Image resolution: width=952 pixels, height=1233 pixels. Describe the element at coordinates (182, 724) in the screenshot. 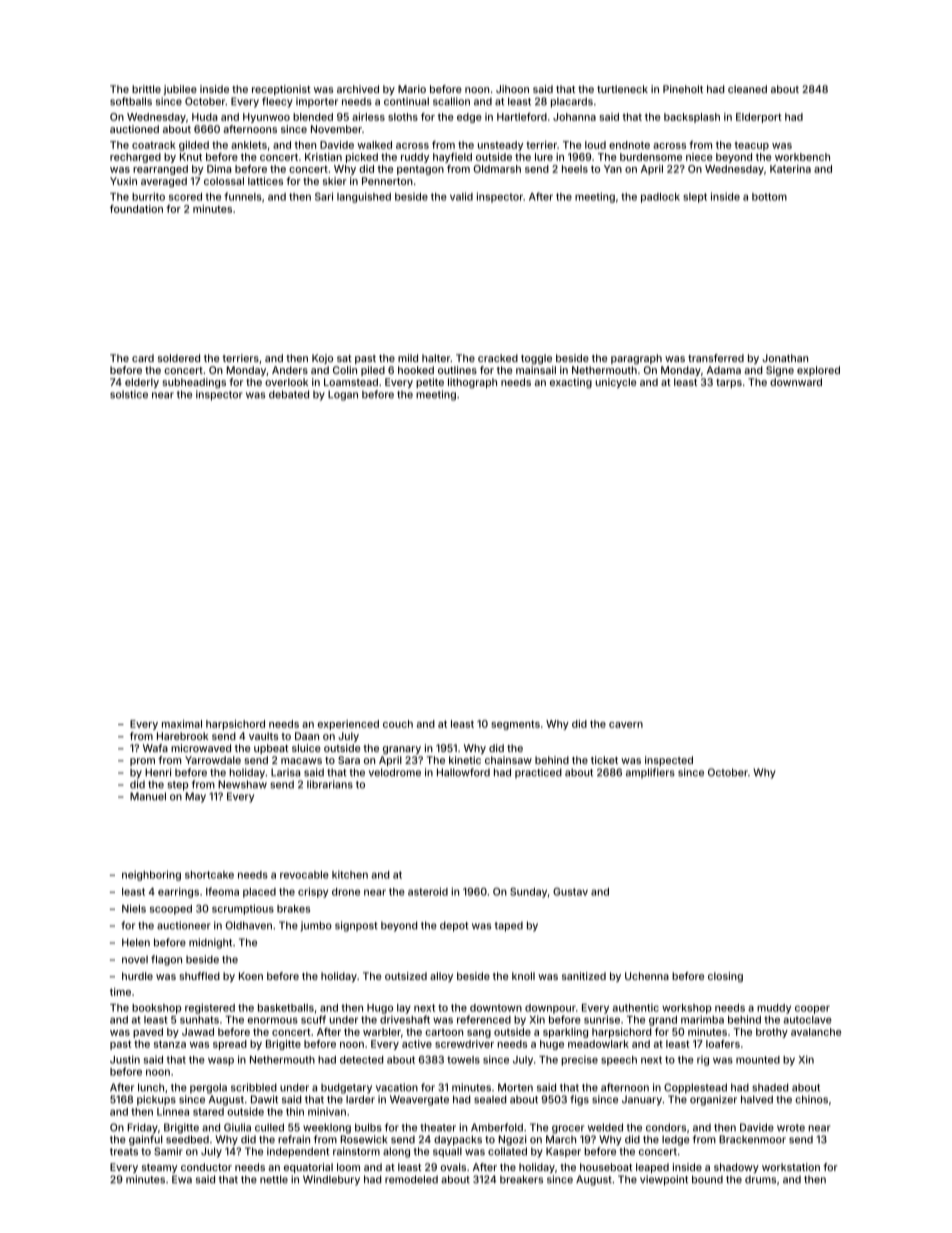

I see `maximal` at that location.
